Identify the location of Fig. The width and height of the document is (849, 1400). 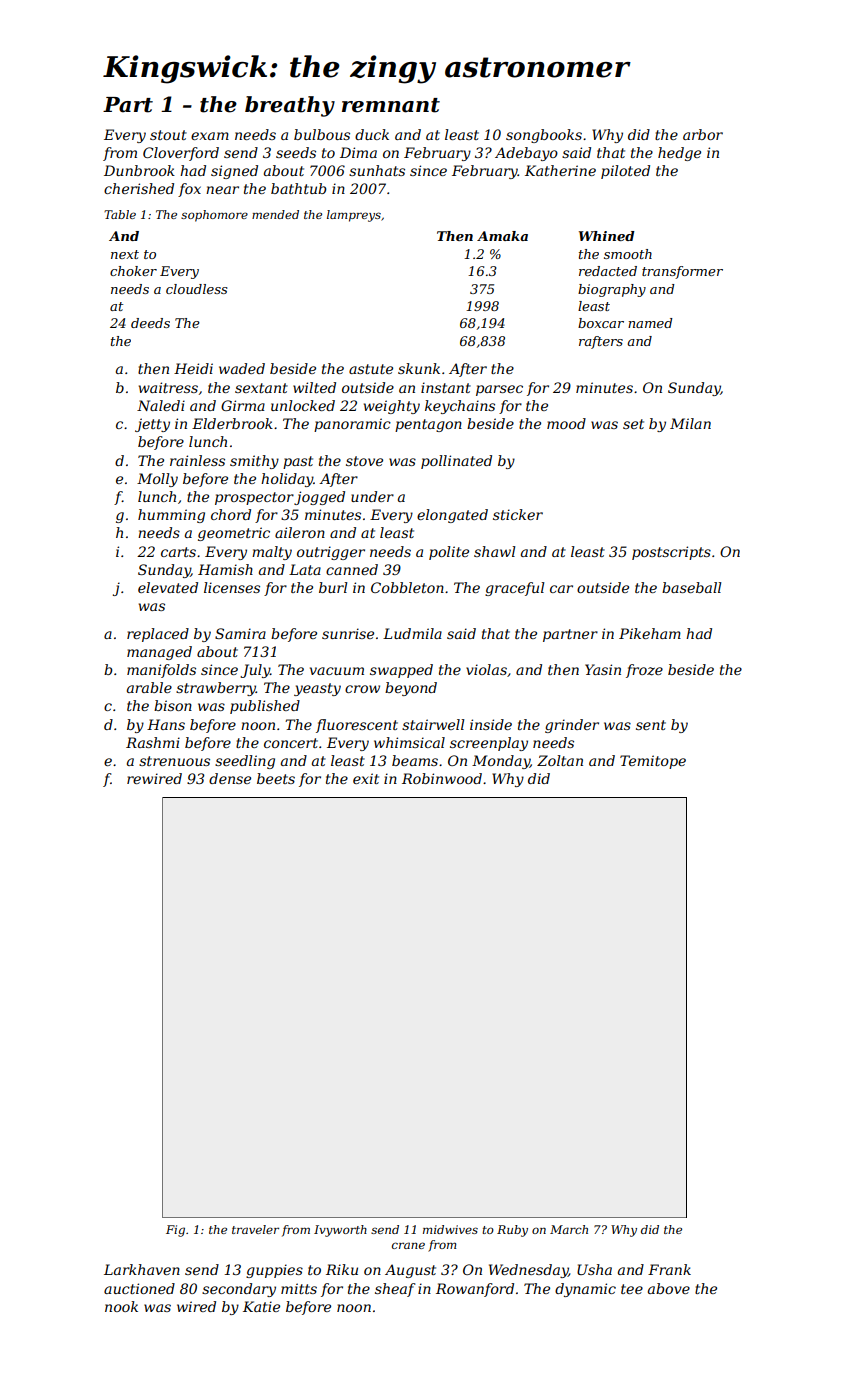
(175, 1231).
